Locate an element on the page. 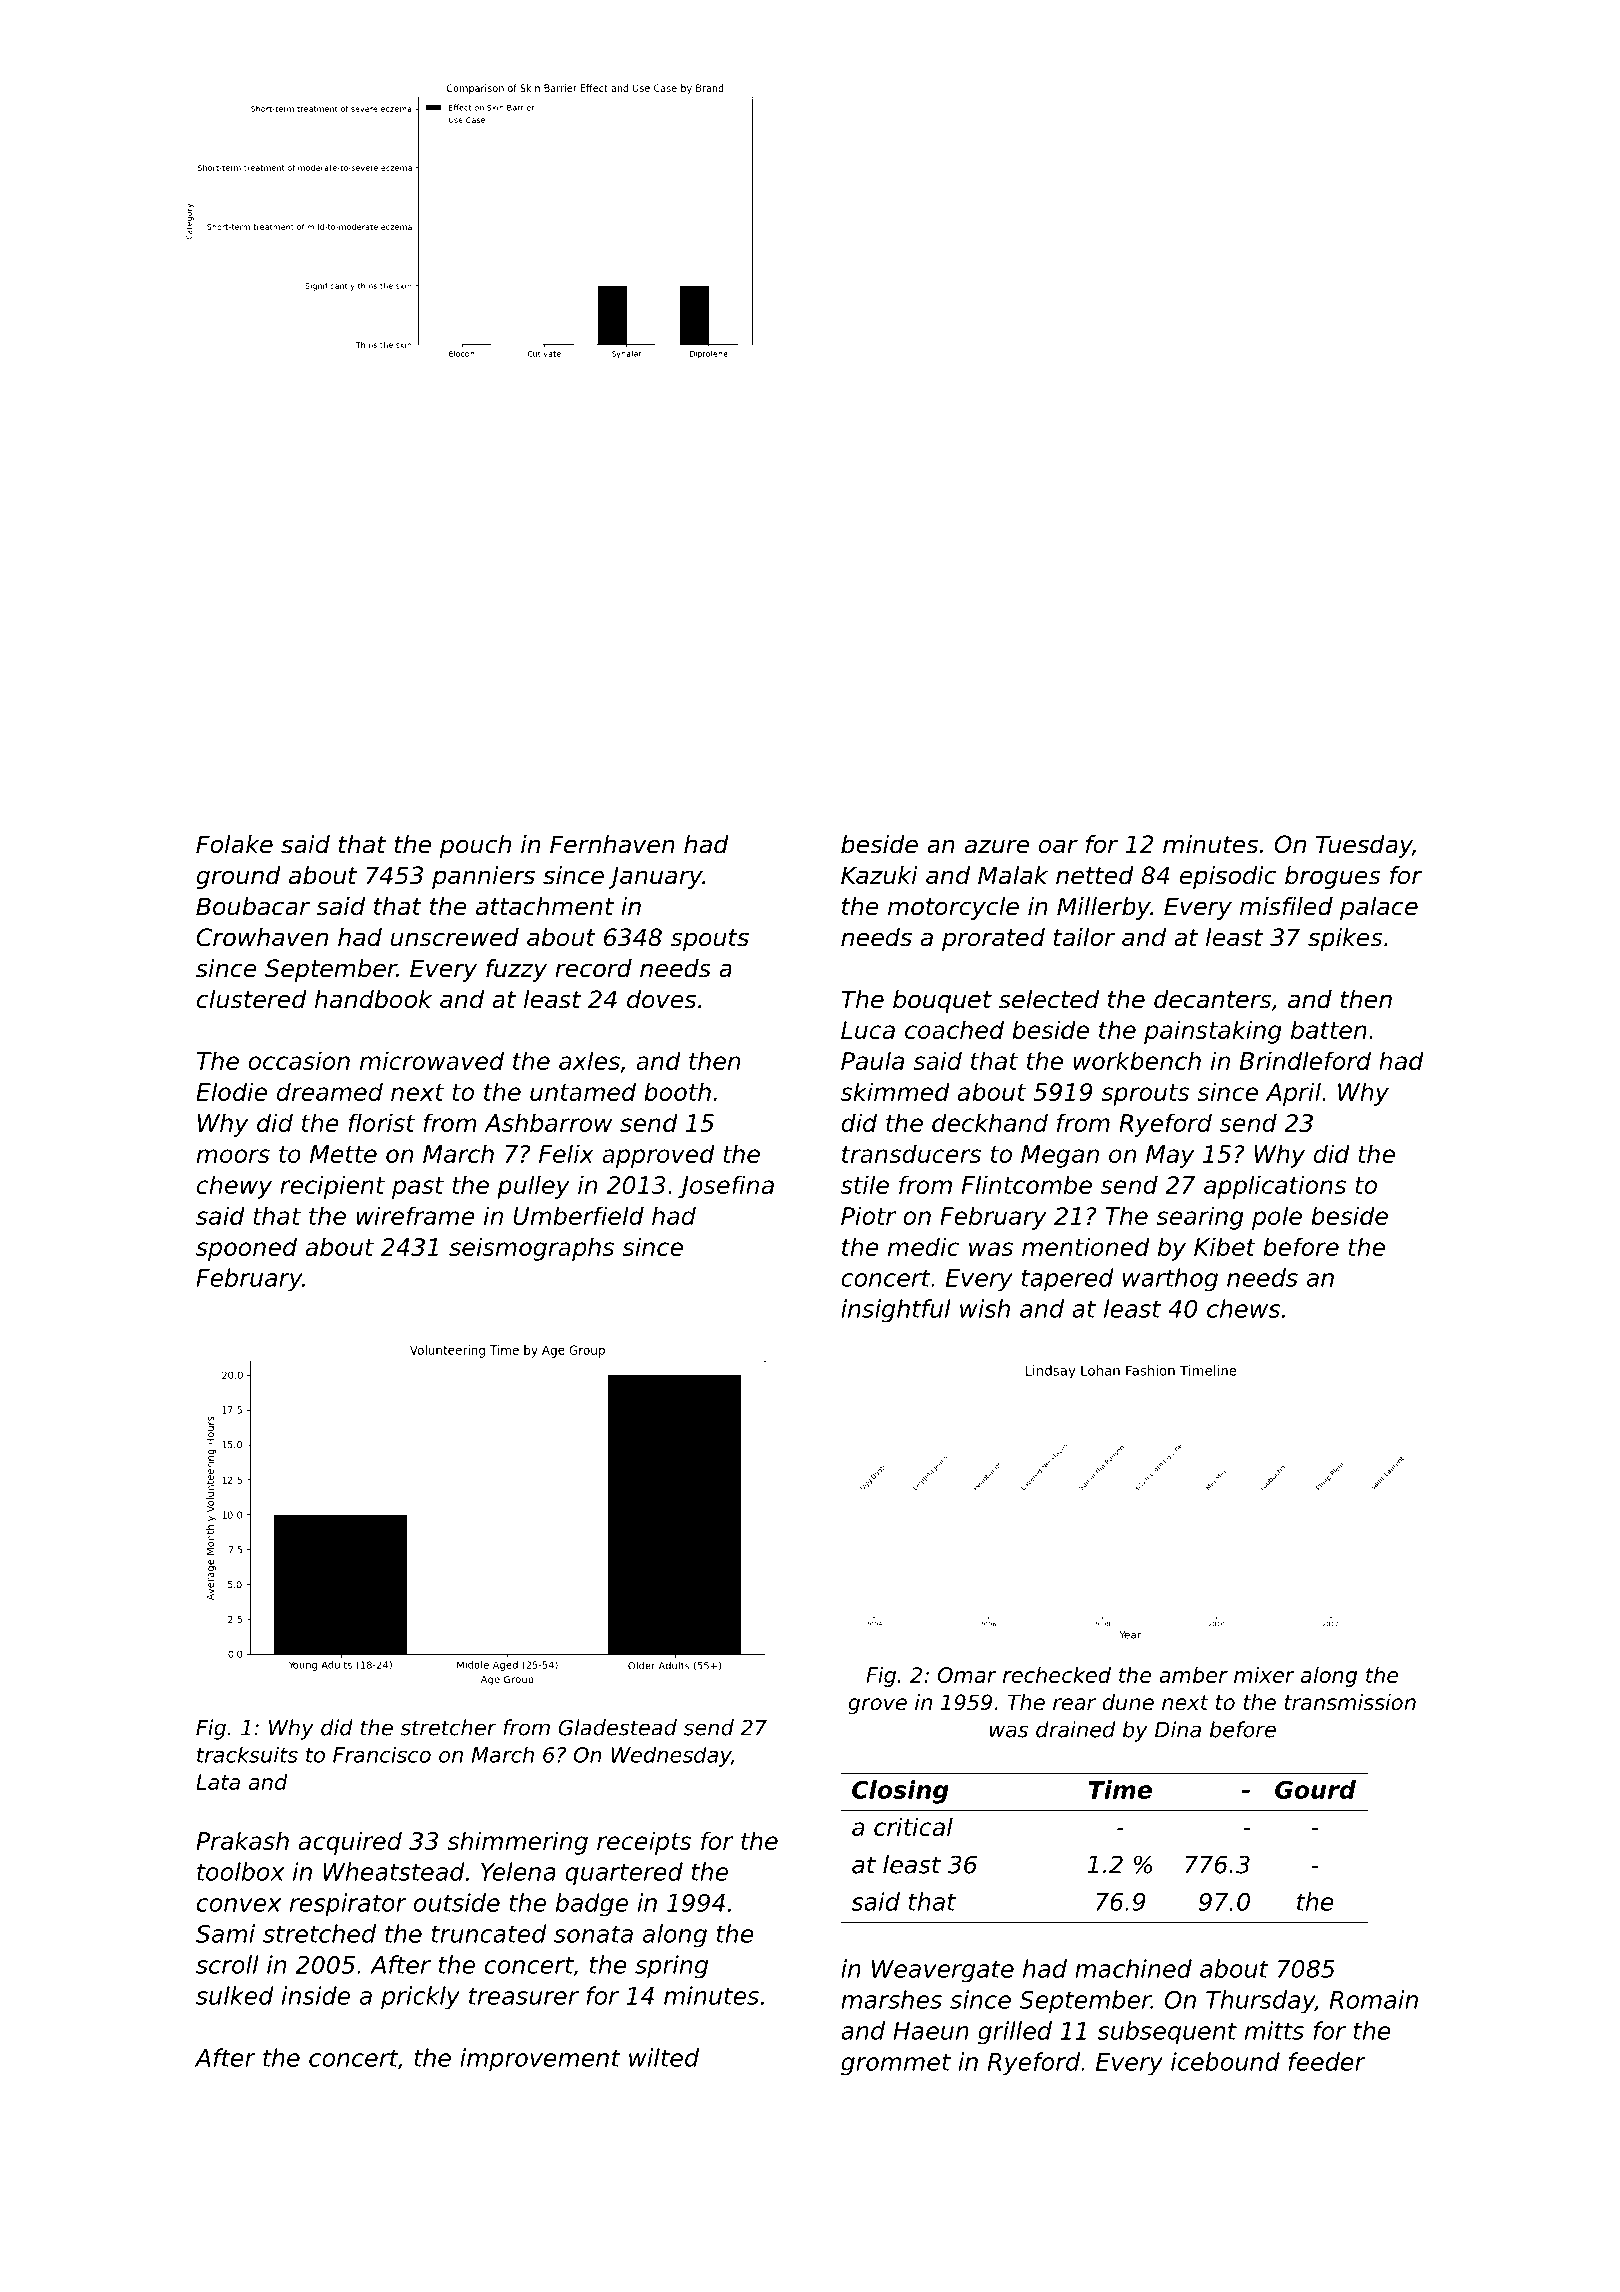 This document has width=1620, height=2292. chews is located at coordinates (1243, 1308).
